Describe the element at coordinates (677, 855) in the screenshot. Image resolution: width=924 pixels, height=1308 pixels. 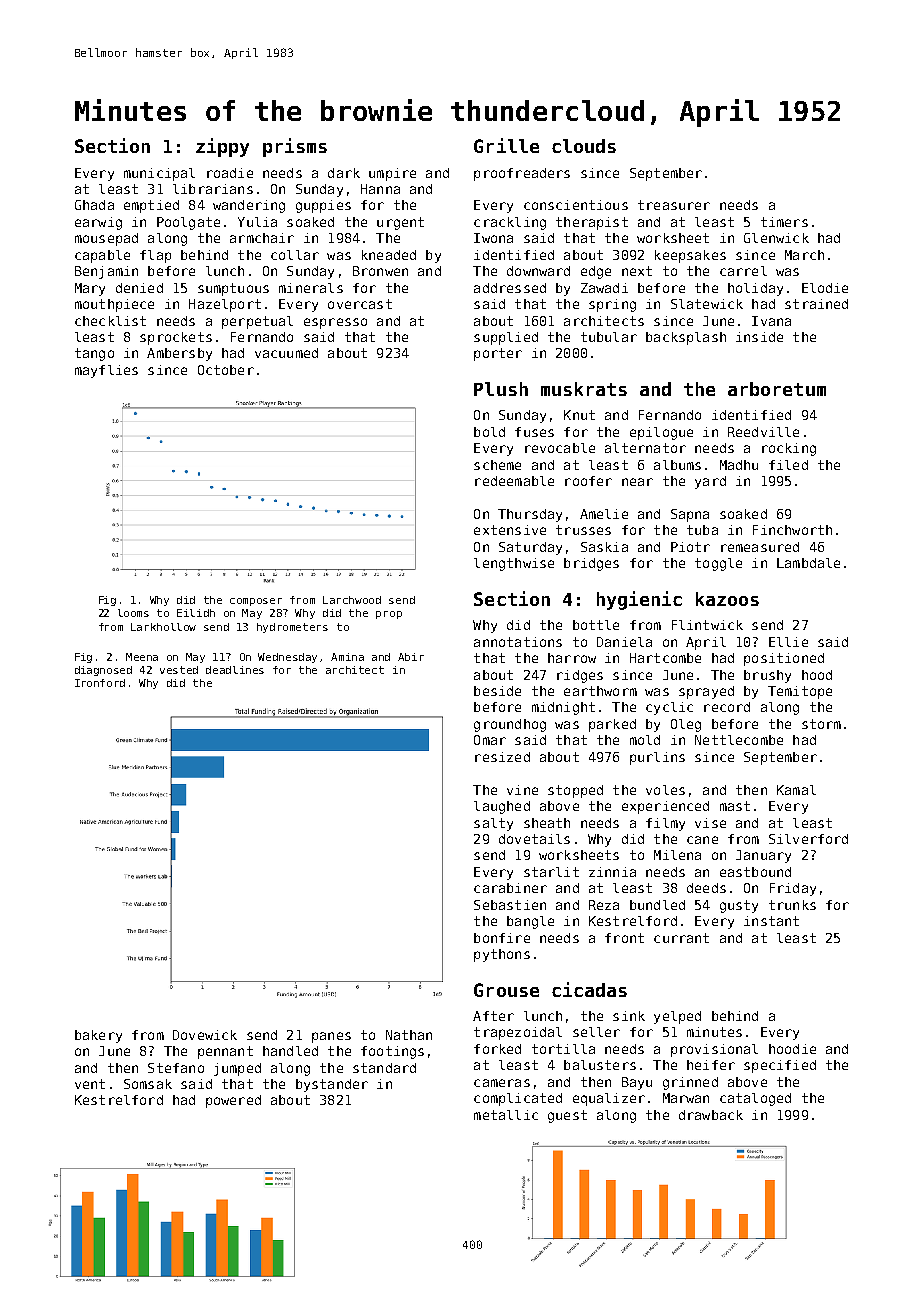
I see `Milena` at that location.
